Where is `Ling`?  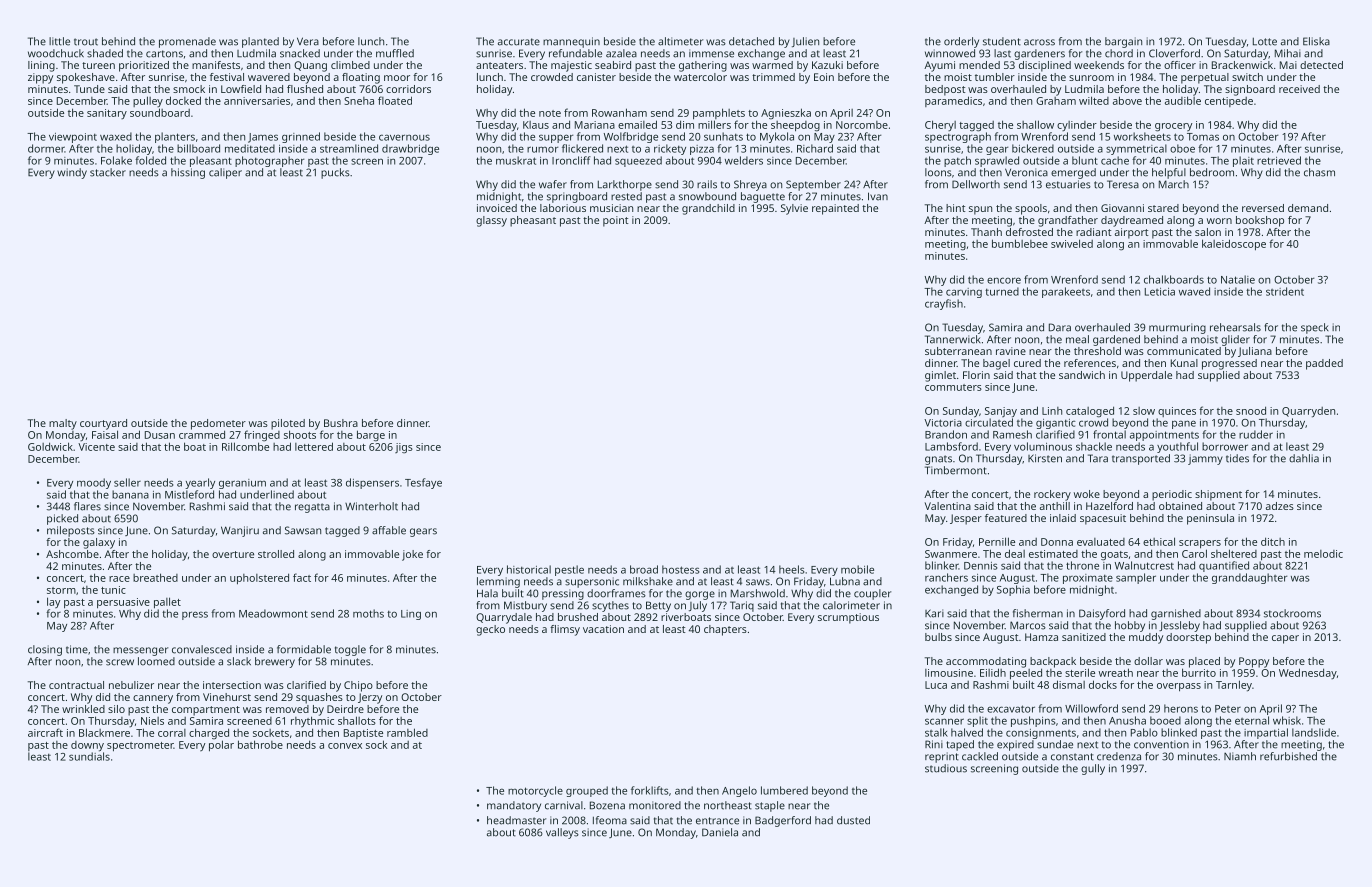
Ling is located at coordinates (411, 615).
